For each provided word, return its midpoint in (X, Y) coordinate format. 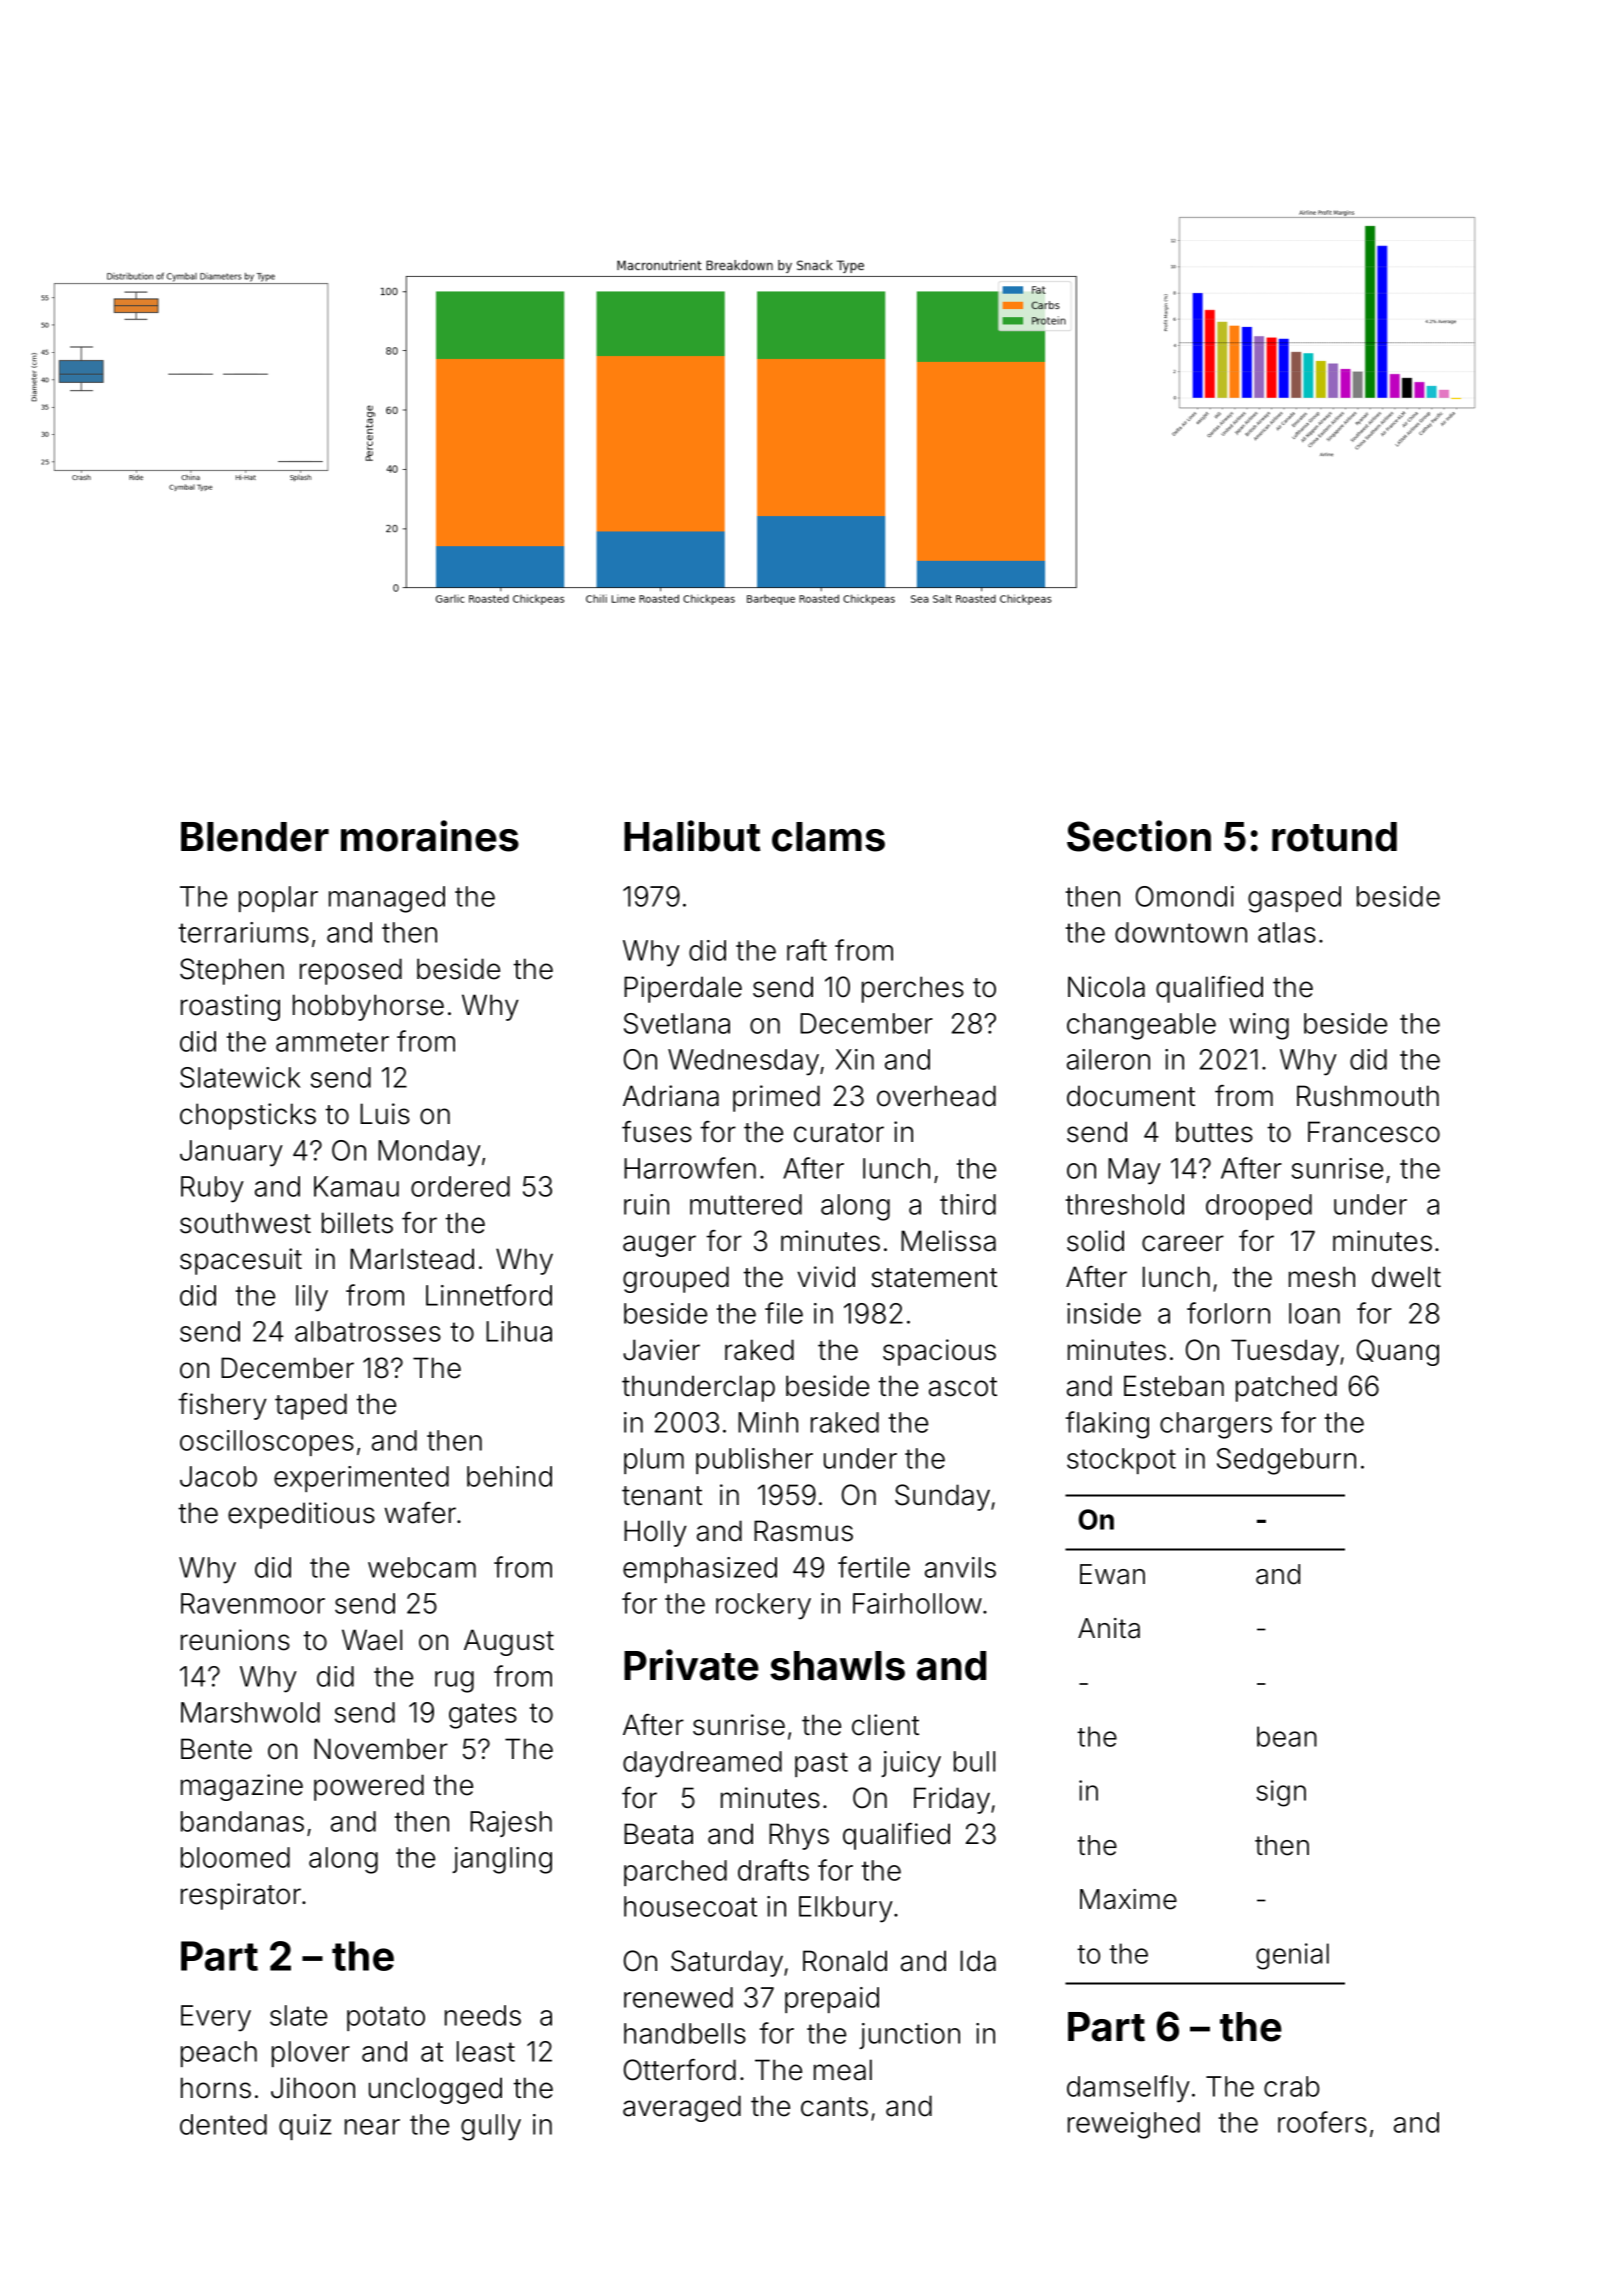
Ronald (845, 1961)
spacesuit (241, 1261)
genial (1292, 1956)
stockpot (1121, 1461)
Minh (768, 1422)
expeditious (301, 1515)
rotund (1334, 837)
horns (216, 2088)
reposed (351, 971)
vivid (826, 1277)
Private (691, 1665)
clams (828, 837)
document (1131, 1096)
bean (1287, 1736)
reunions (235, 1640)
